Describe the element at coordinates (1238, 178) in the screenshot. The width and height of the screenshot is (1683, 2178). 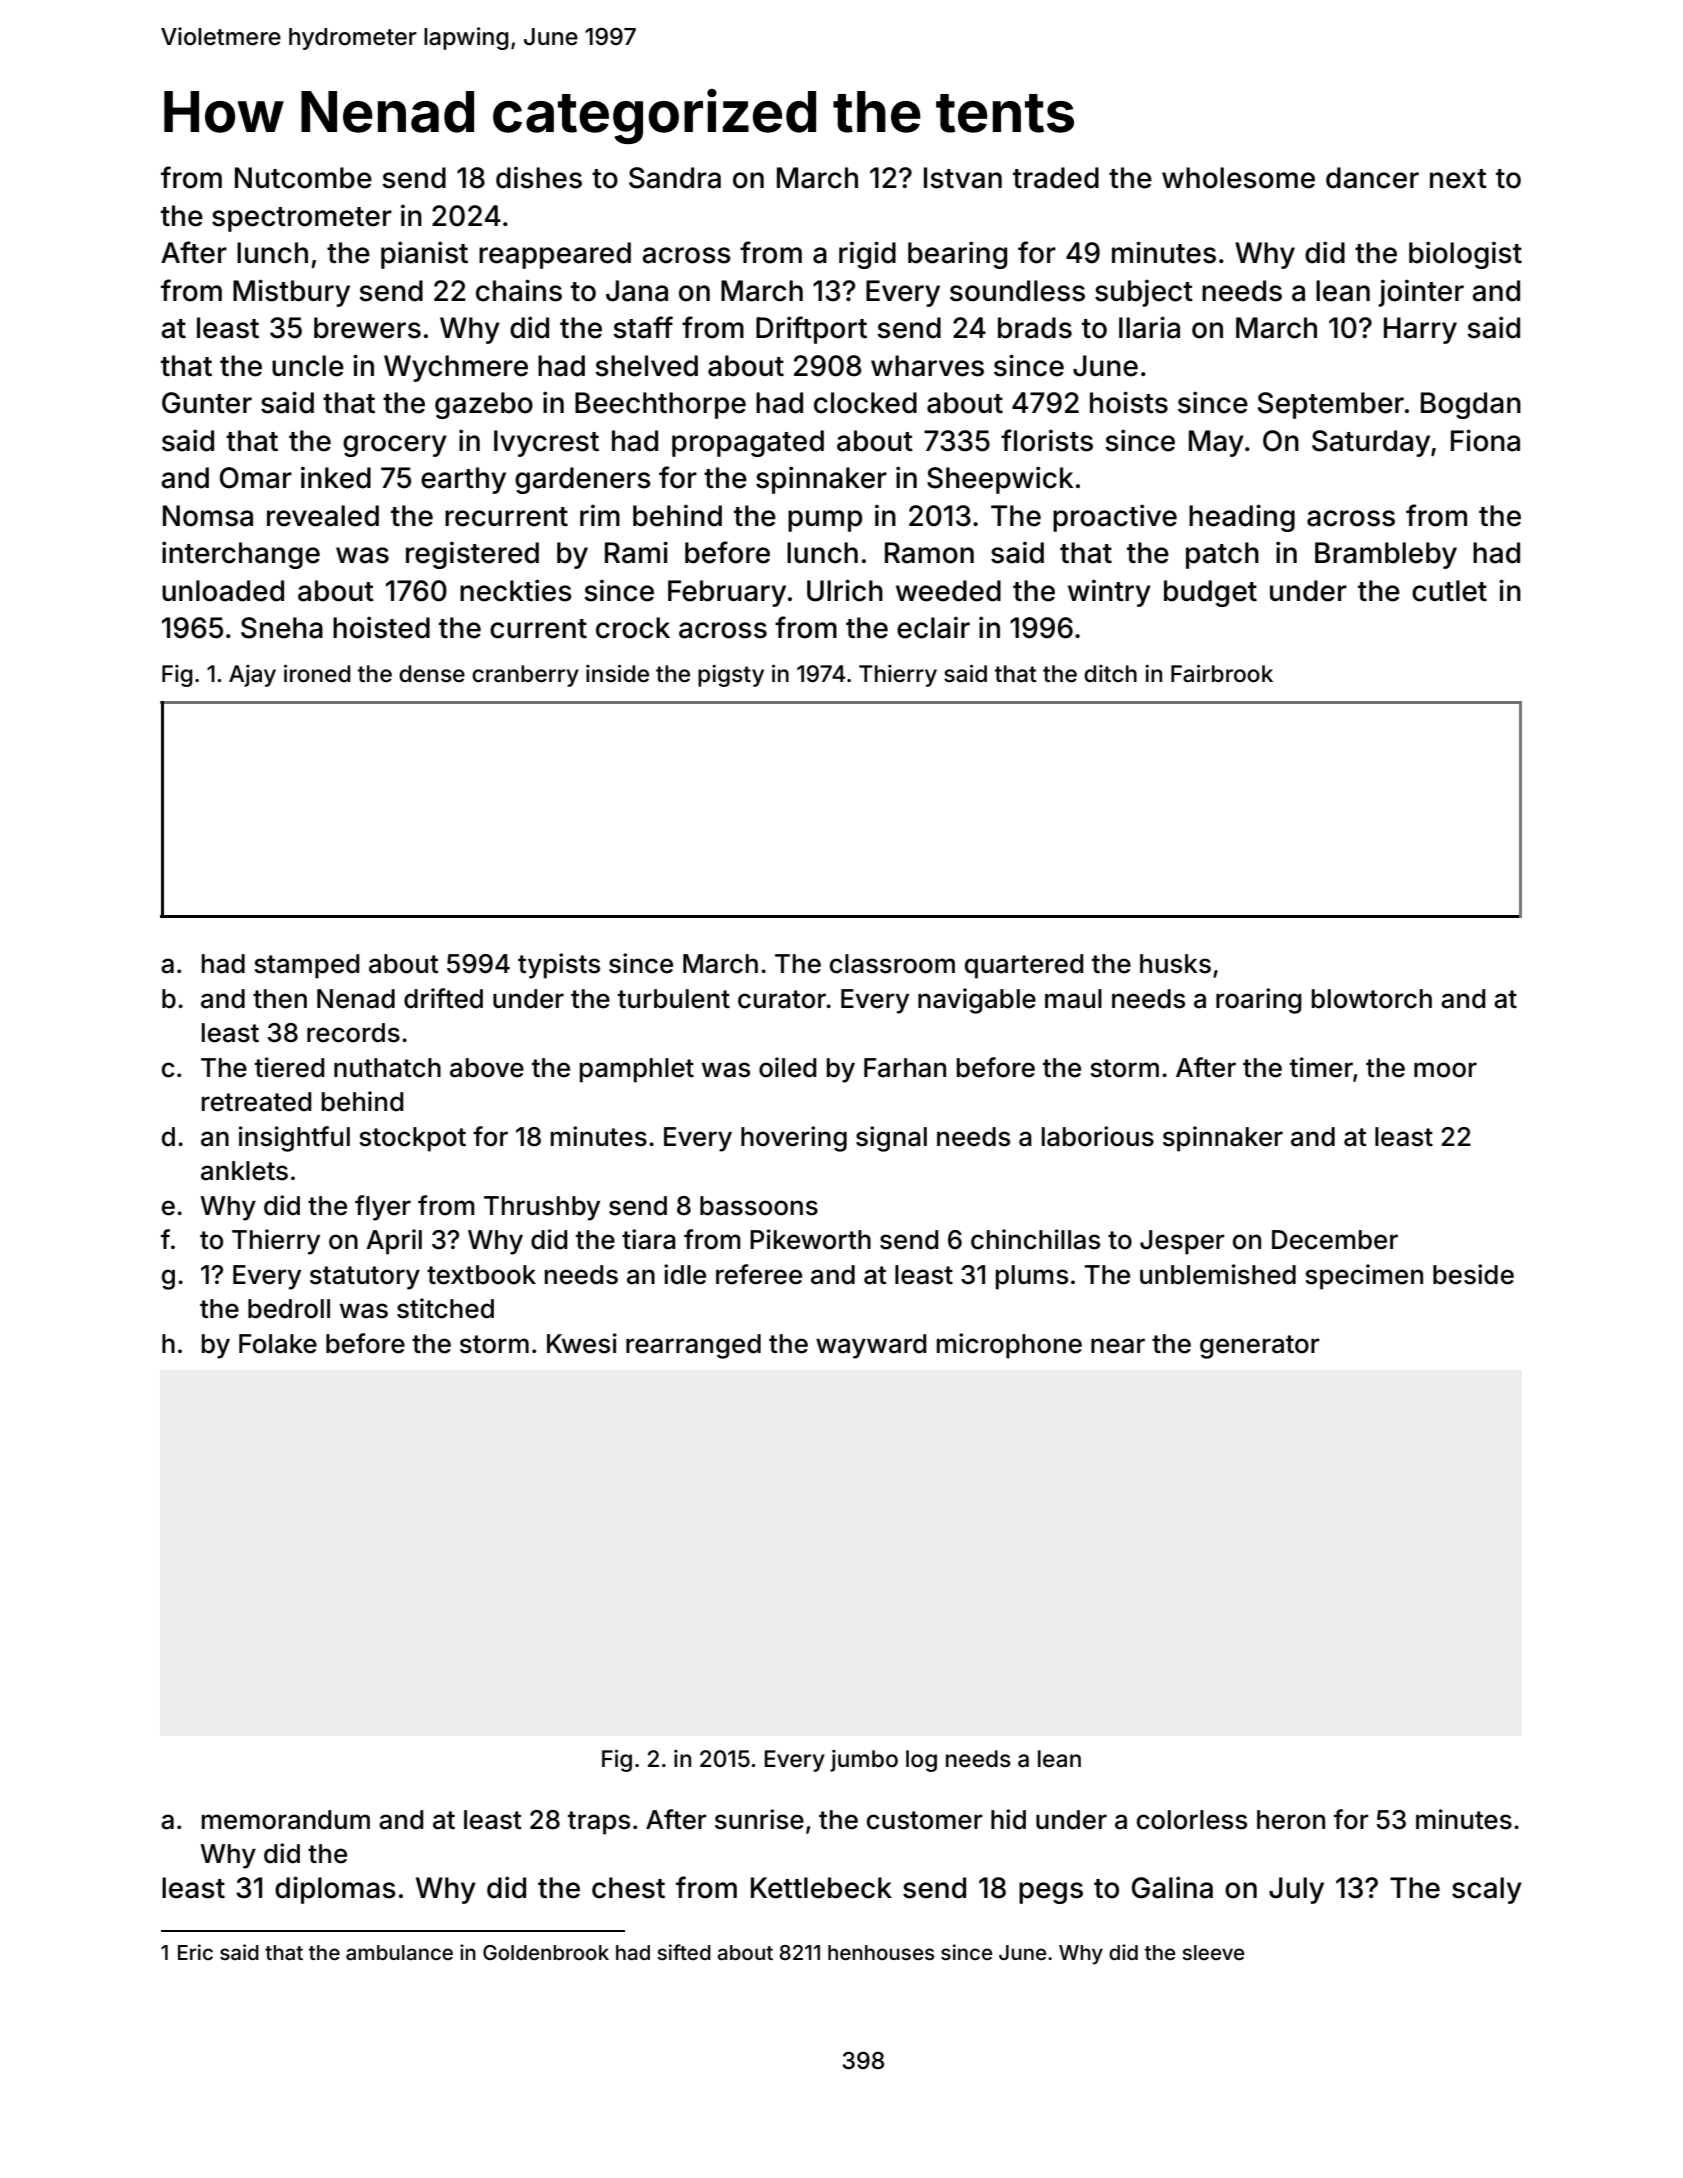
I see `wholesome` at that location.
